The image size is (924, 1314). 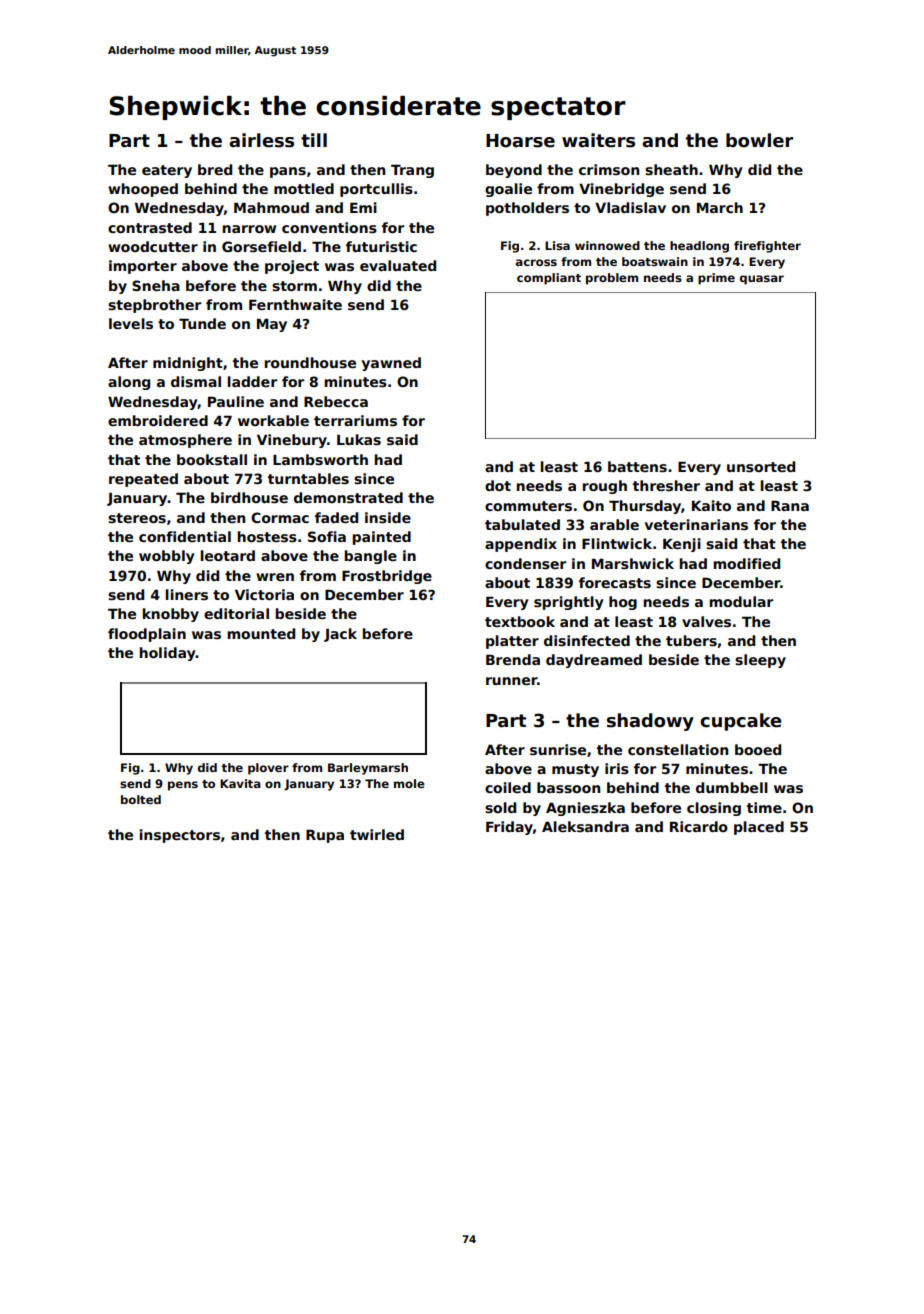 What do you see at coordinates (630, 207) in the document?
I see `Vladislav` at bounding box center [630, 207].
